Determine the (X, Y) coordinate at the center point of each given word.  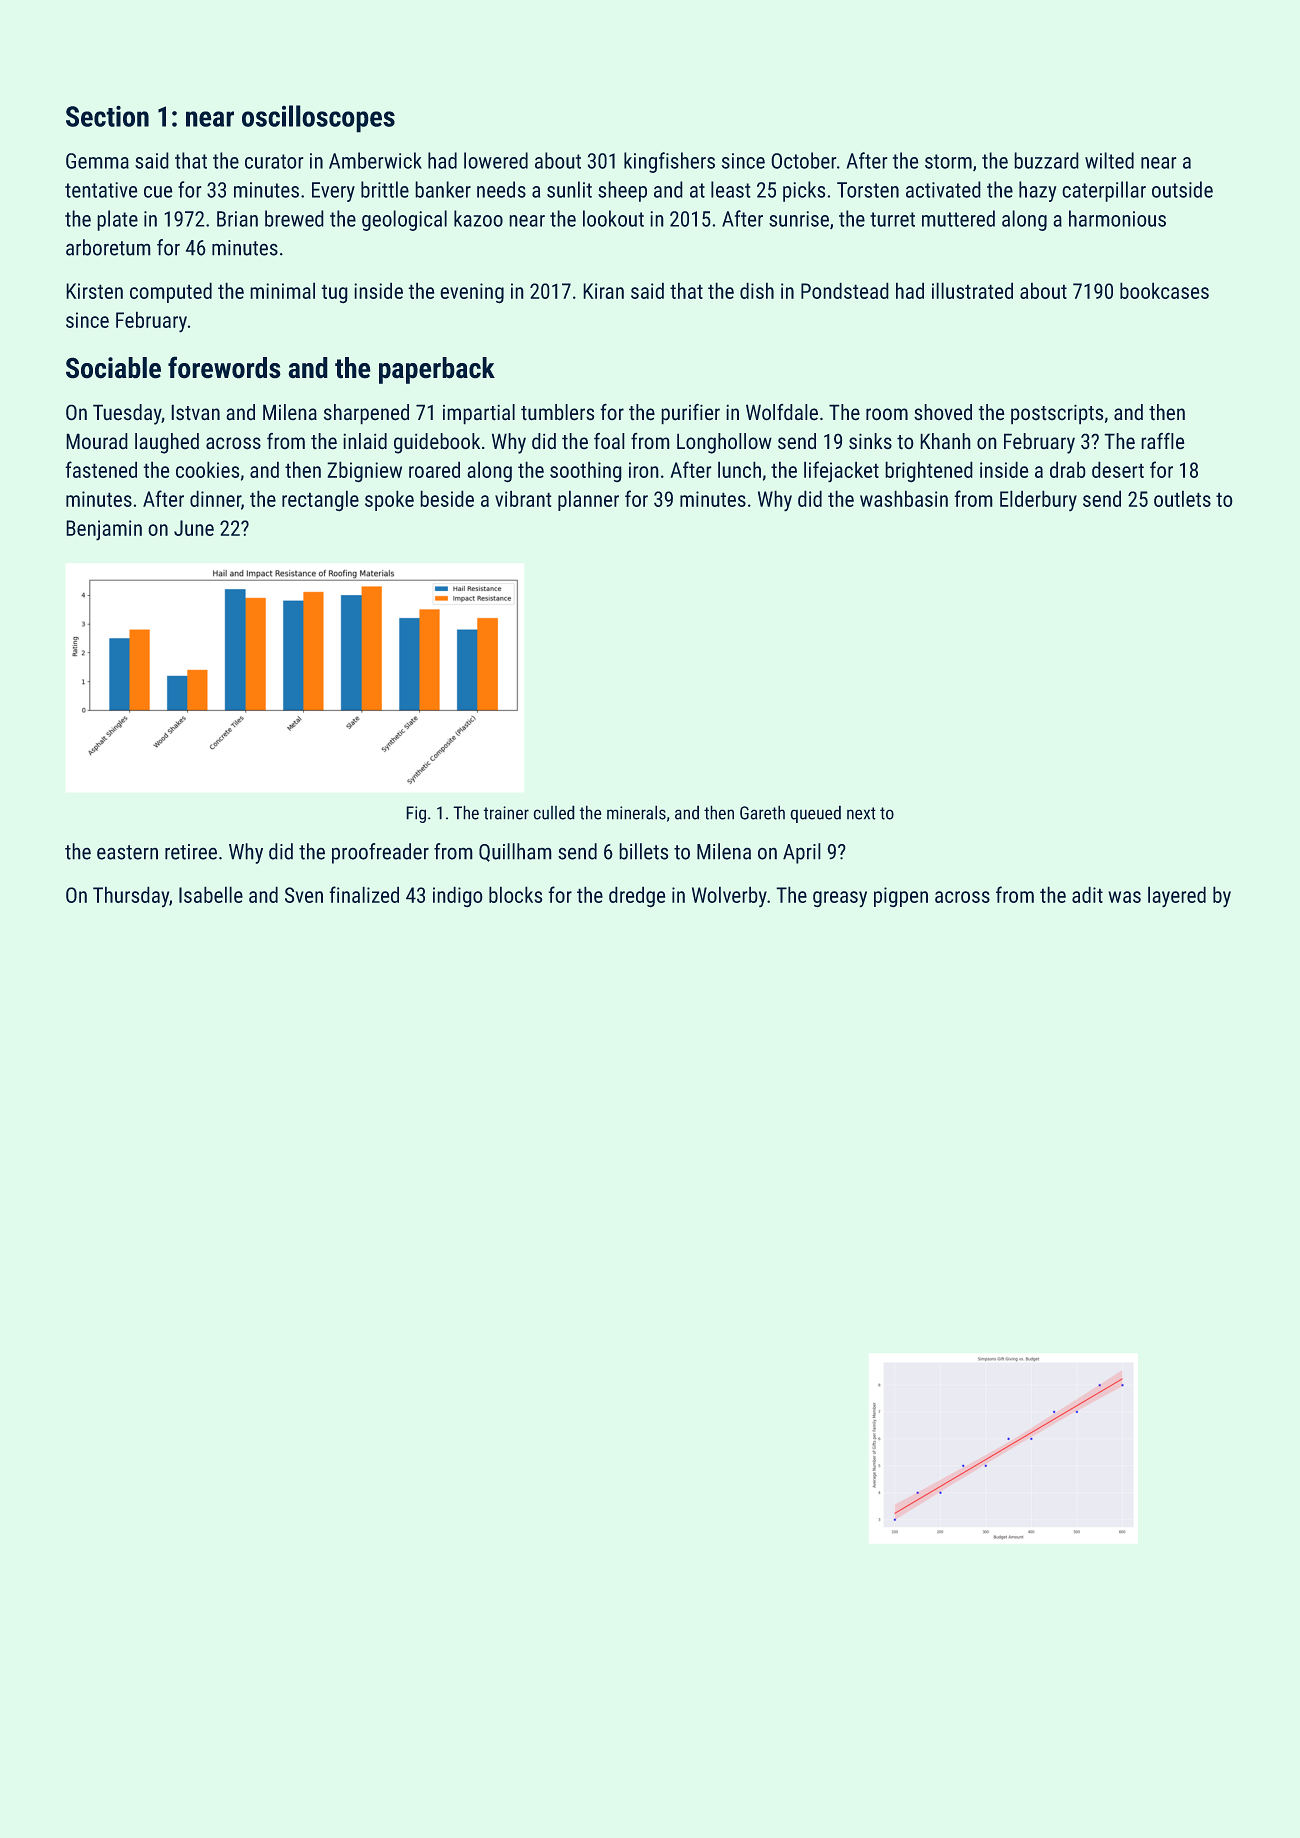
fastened (101, 469)
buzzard (1046, 160)
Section (107, 116)
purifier (690, 414)
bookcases (1164, 290)
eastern (127, 852)
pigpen (901, 897)
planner (588, 500)
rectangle (320, 501)
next (861, 813)
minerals (636, 812)
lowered (496, 160)
